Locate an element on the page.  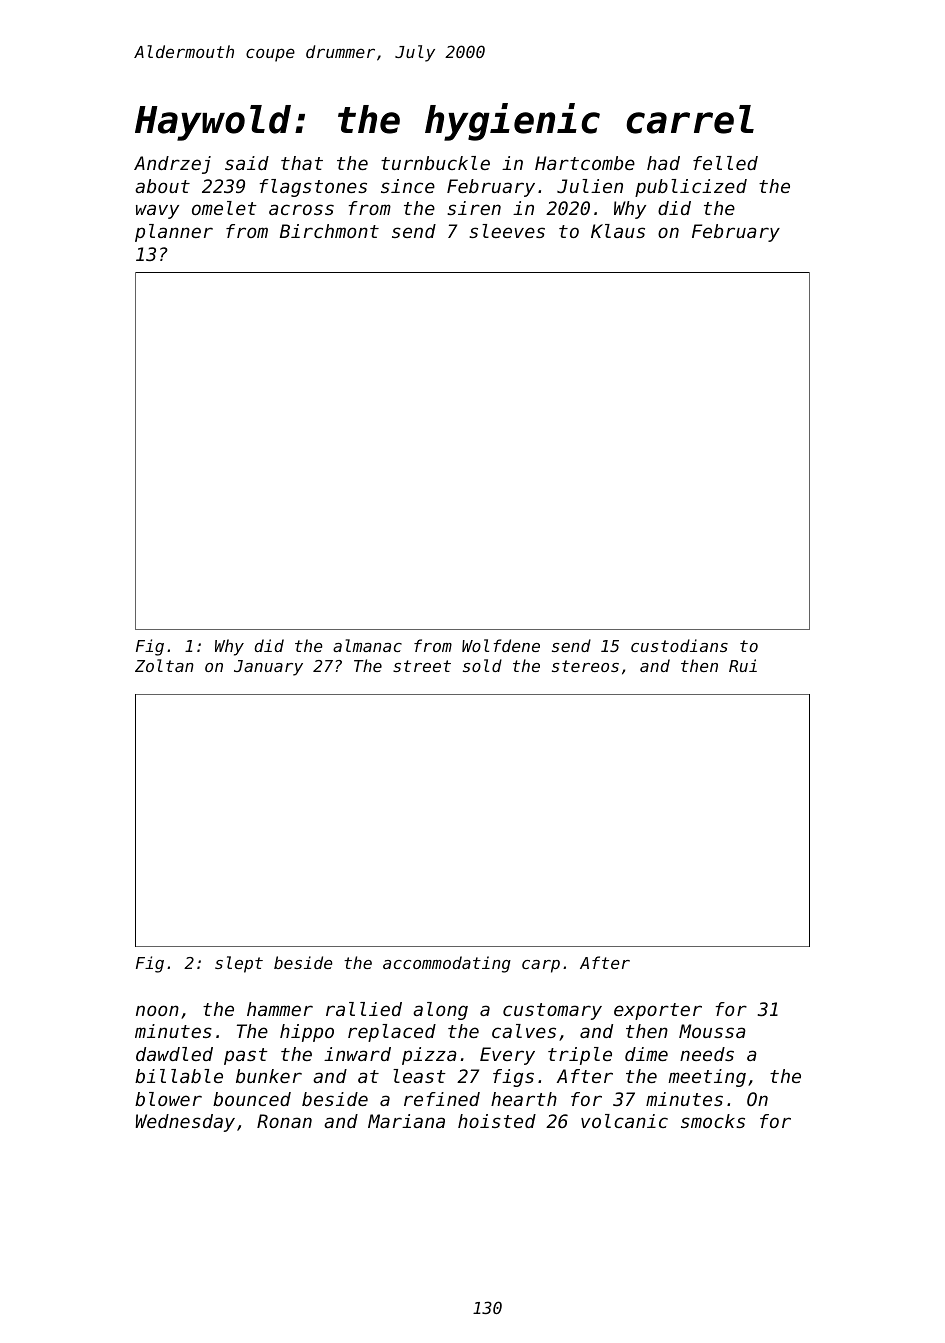
custodians is located at coordinates (679, 645).
